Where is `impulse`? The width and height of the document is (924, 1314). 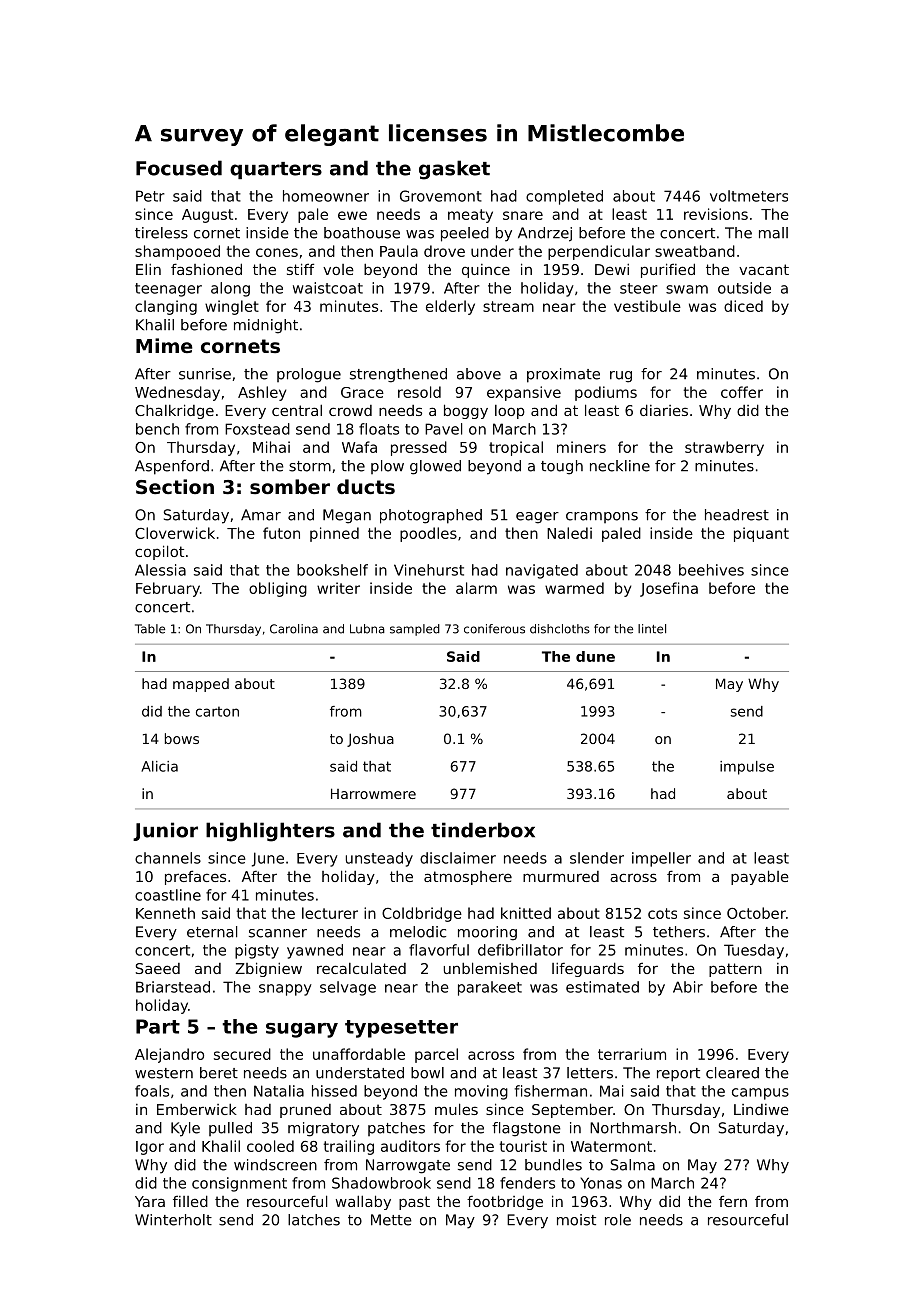 impulse is located at coordinates (747, 768).
